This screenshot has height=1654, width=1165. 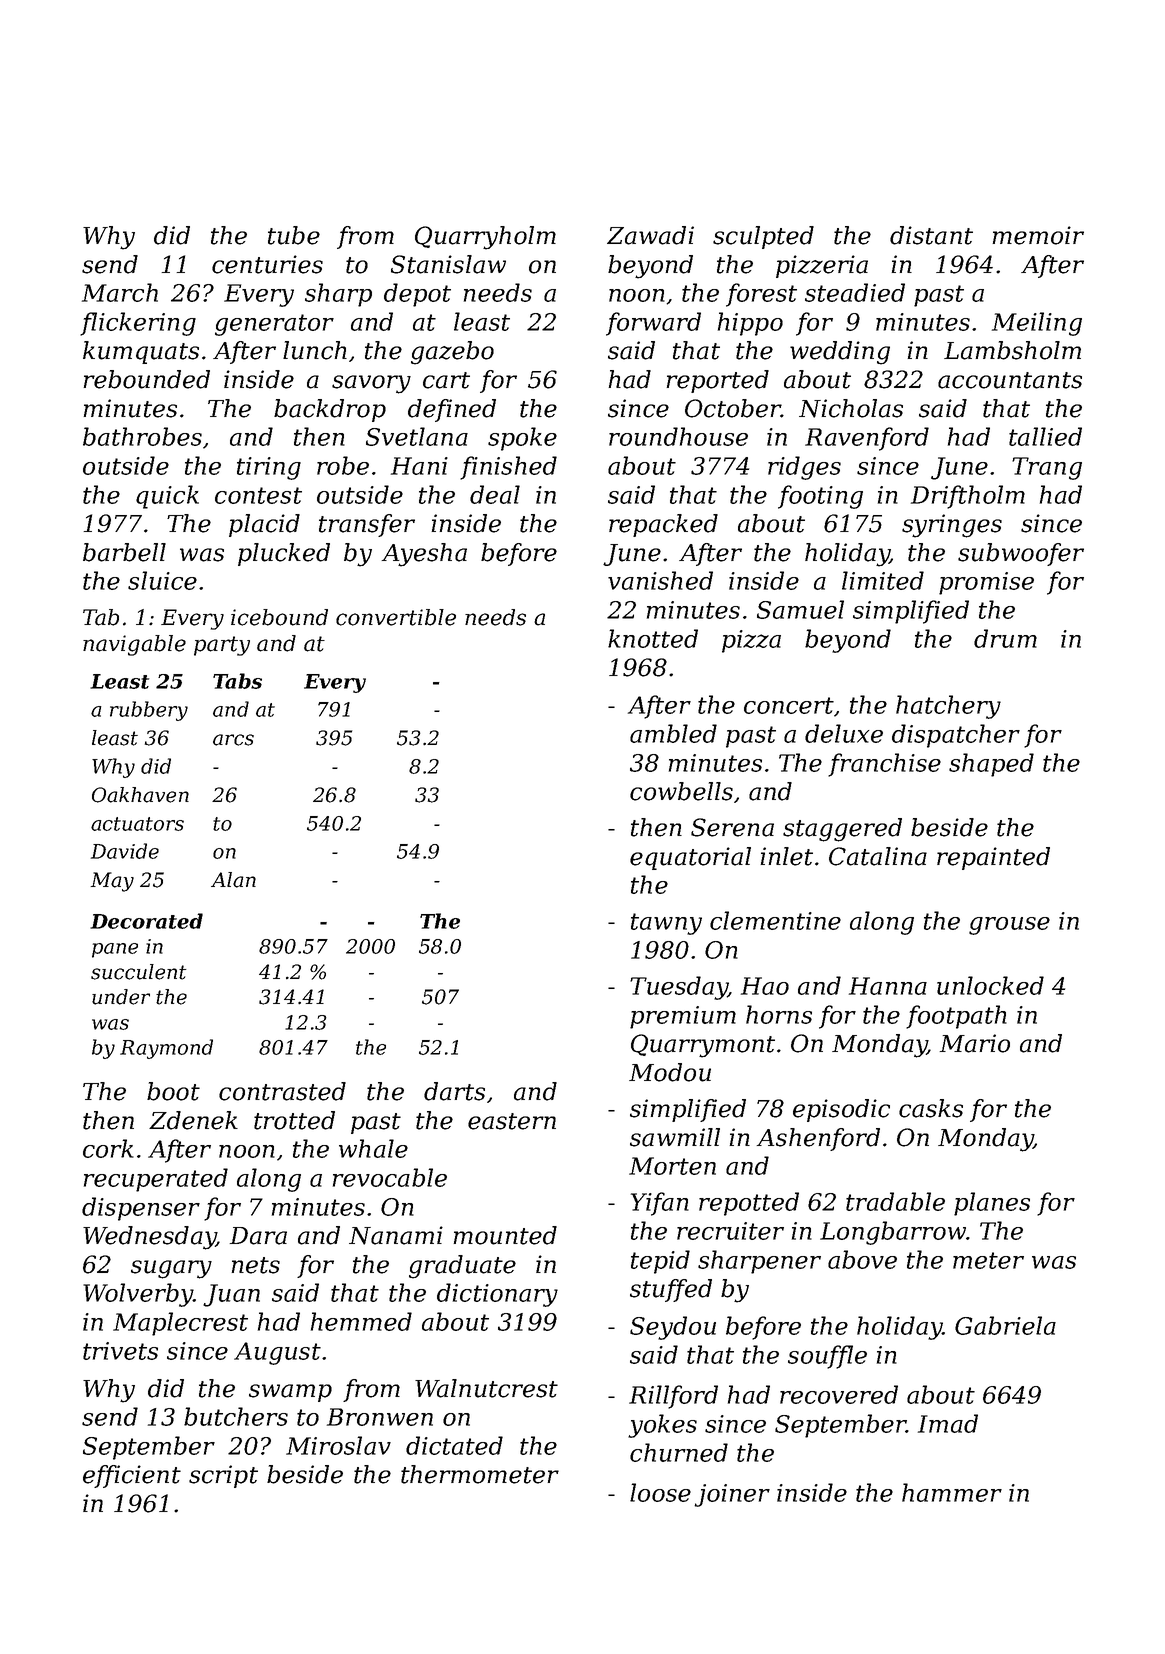 What do you see at coordinates (1012, 350) in the screenshot?
I see `Lambsholm` at bounding box center [1012, 350].
